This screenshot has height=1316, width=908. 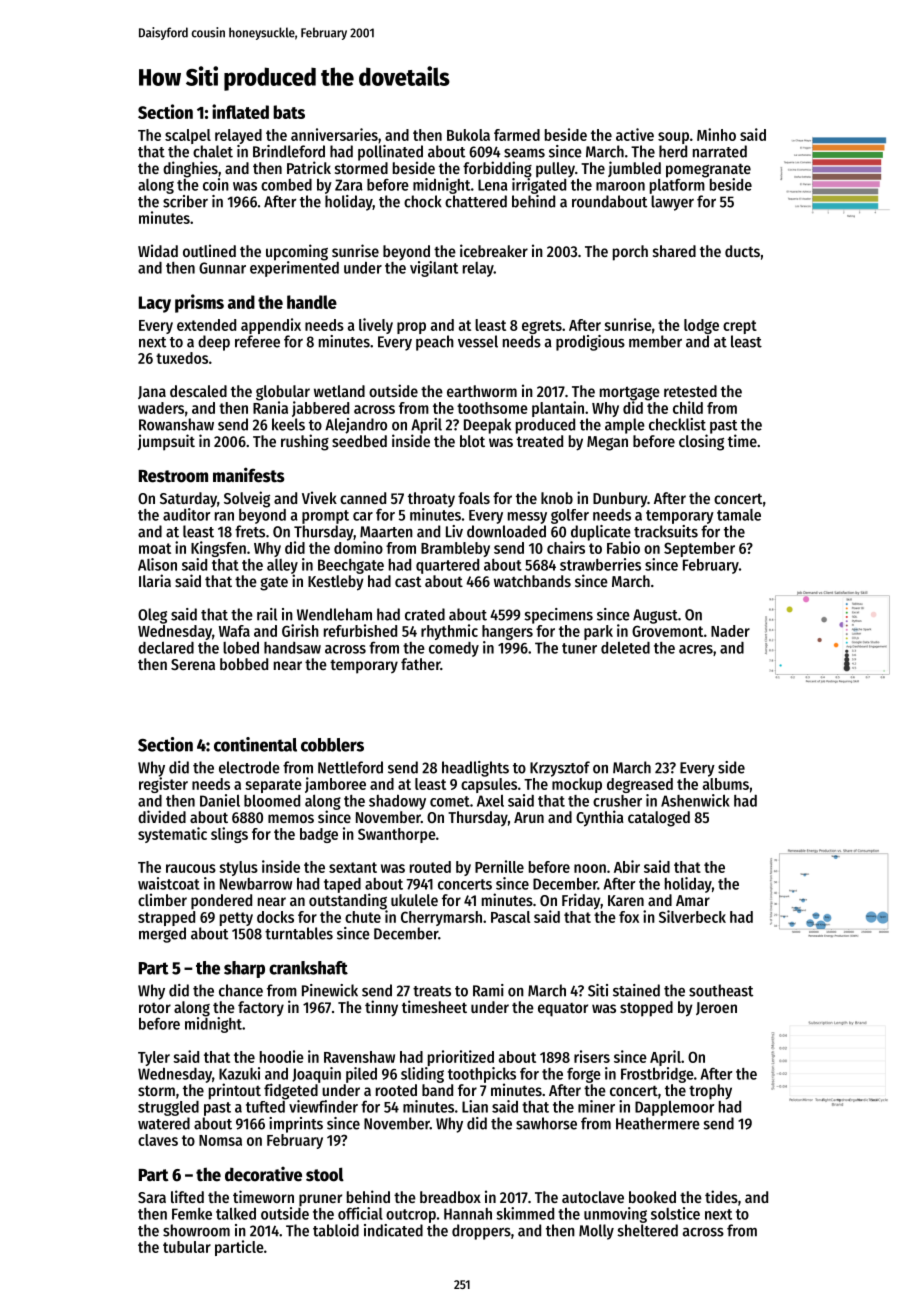 I want to click on equator, so click(x=563, y=1010).
